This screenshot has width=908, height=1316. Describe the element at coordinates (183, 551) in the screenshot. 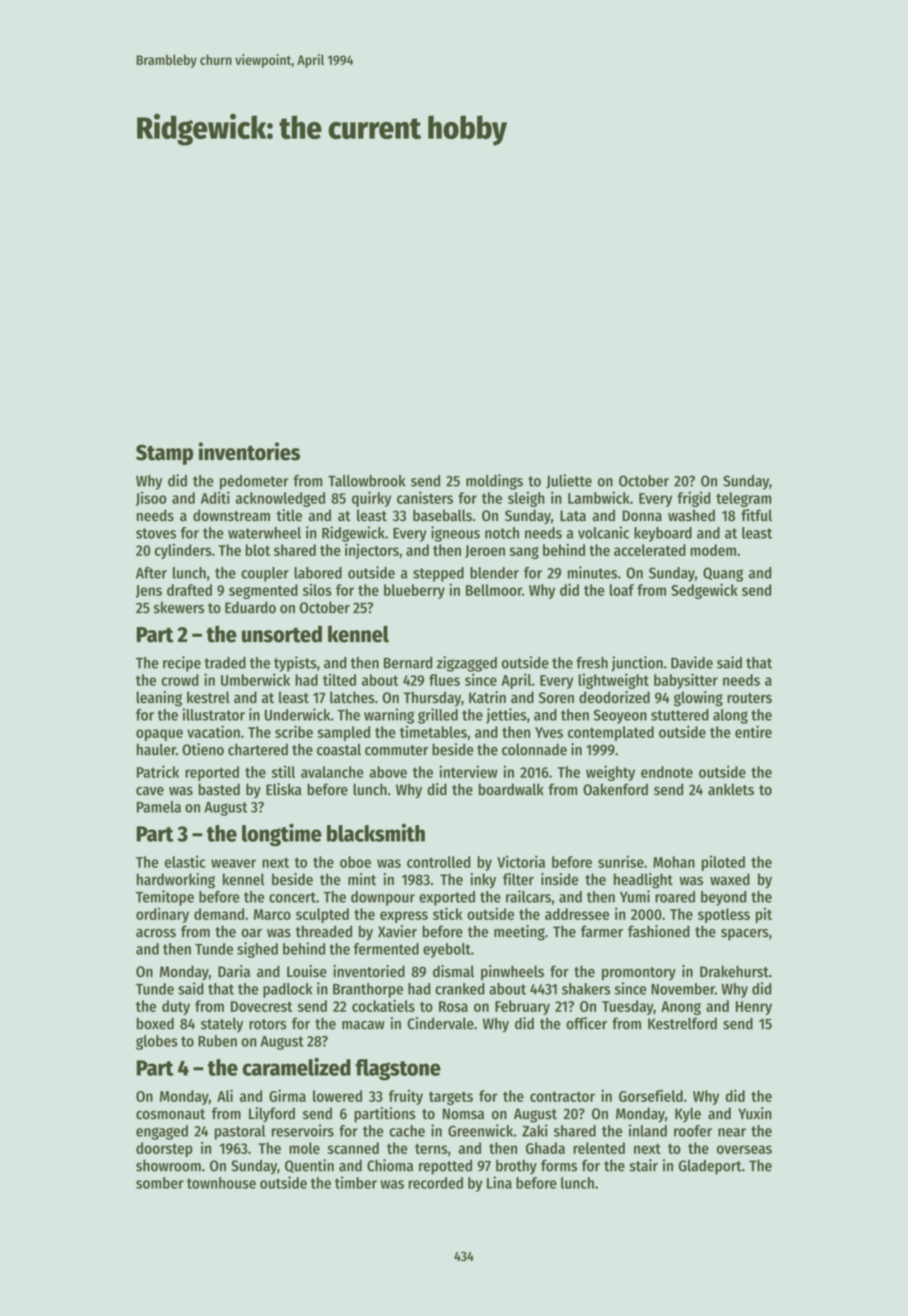

I see `cylinders` at that location.
